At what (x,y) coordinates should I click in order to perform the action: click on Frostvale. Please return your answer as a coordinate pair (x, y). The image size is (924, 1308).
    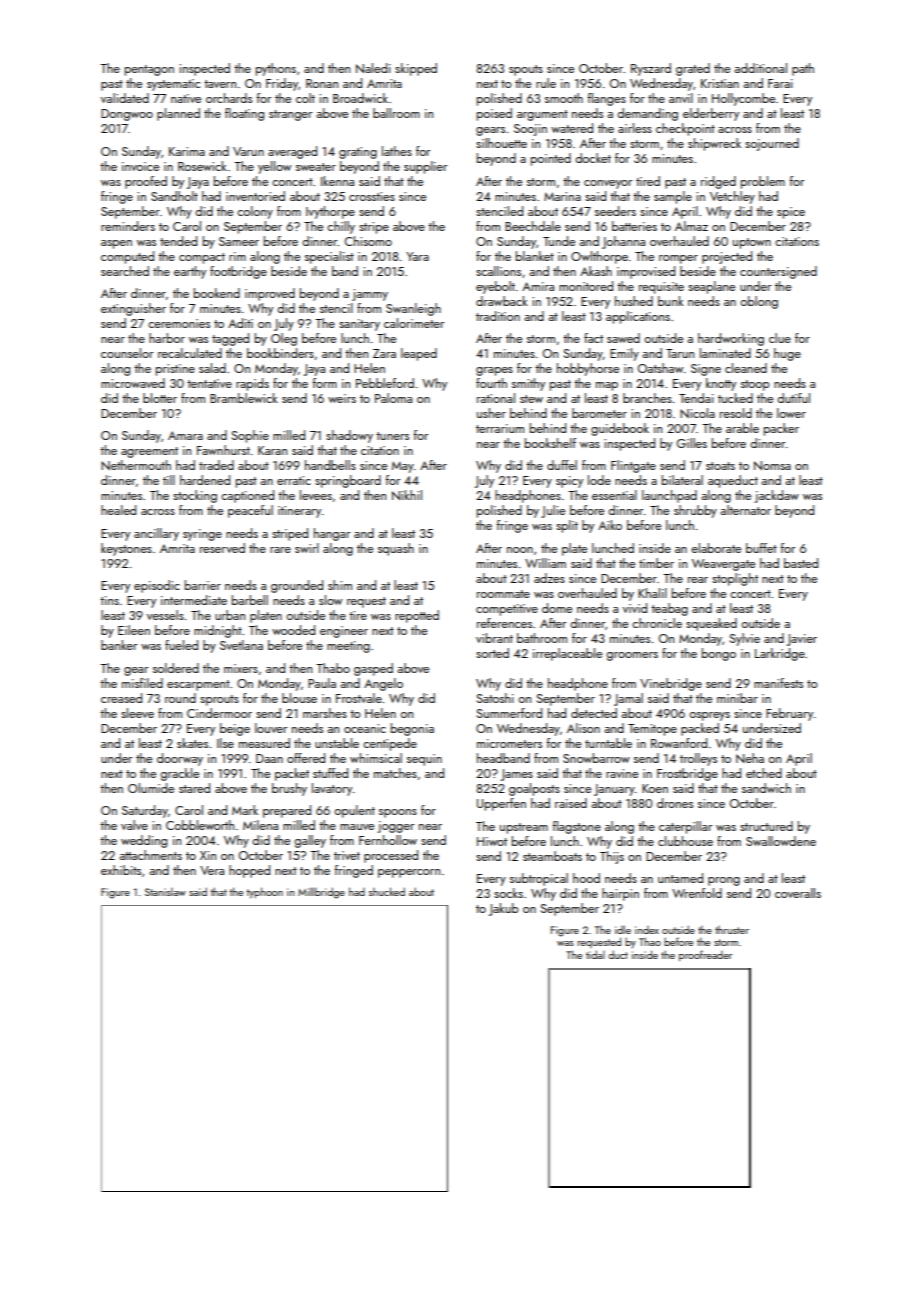
    Looking at the image, I should click on (359, 698).
